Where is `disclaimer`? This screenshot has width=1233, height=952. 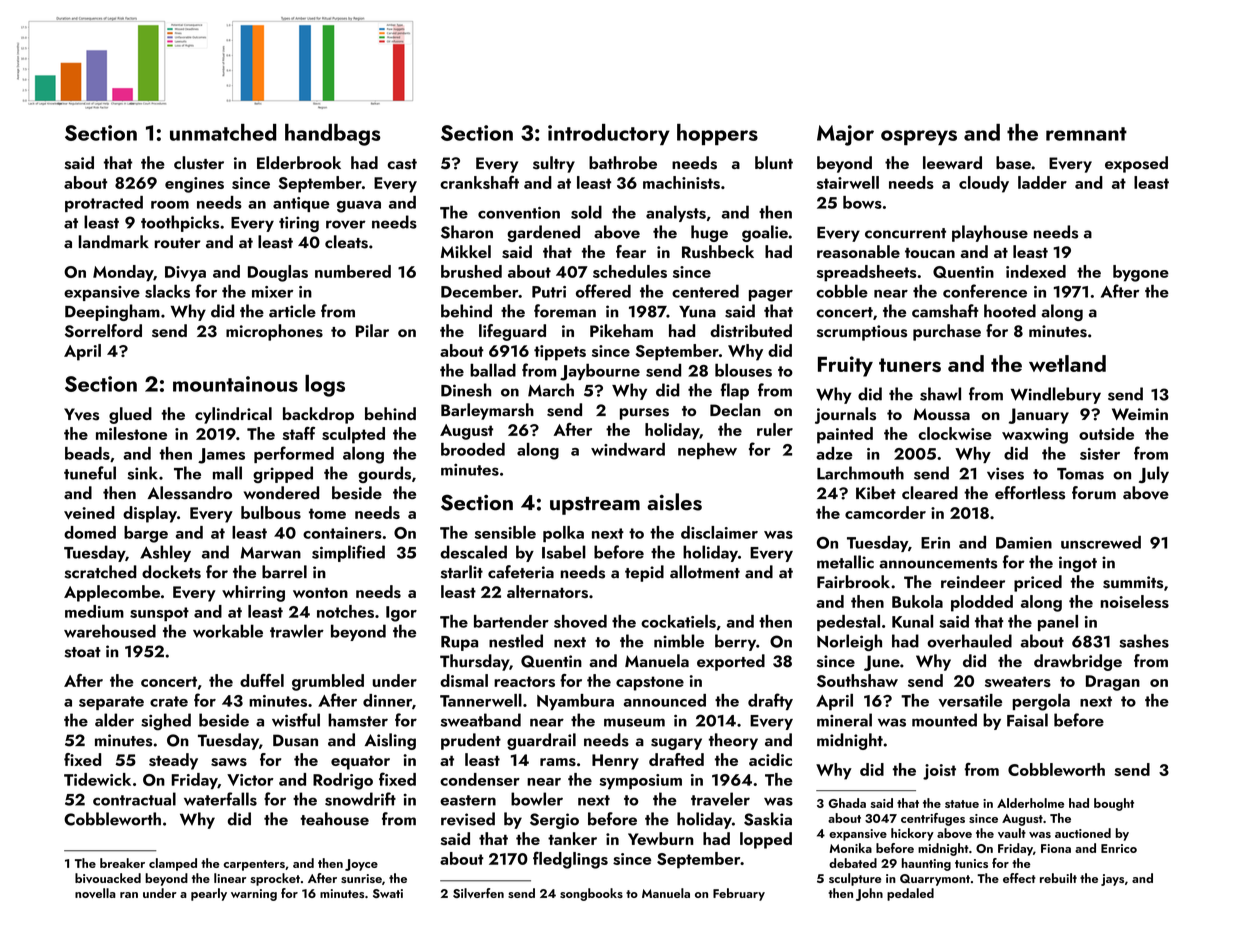
disclaimer is located at coordinates (719, 532).
